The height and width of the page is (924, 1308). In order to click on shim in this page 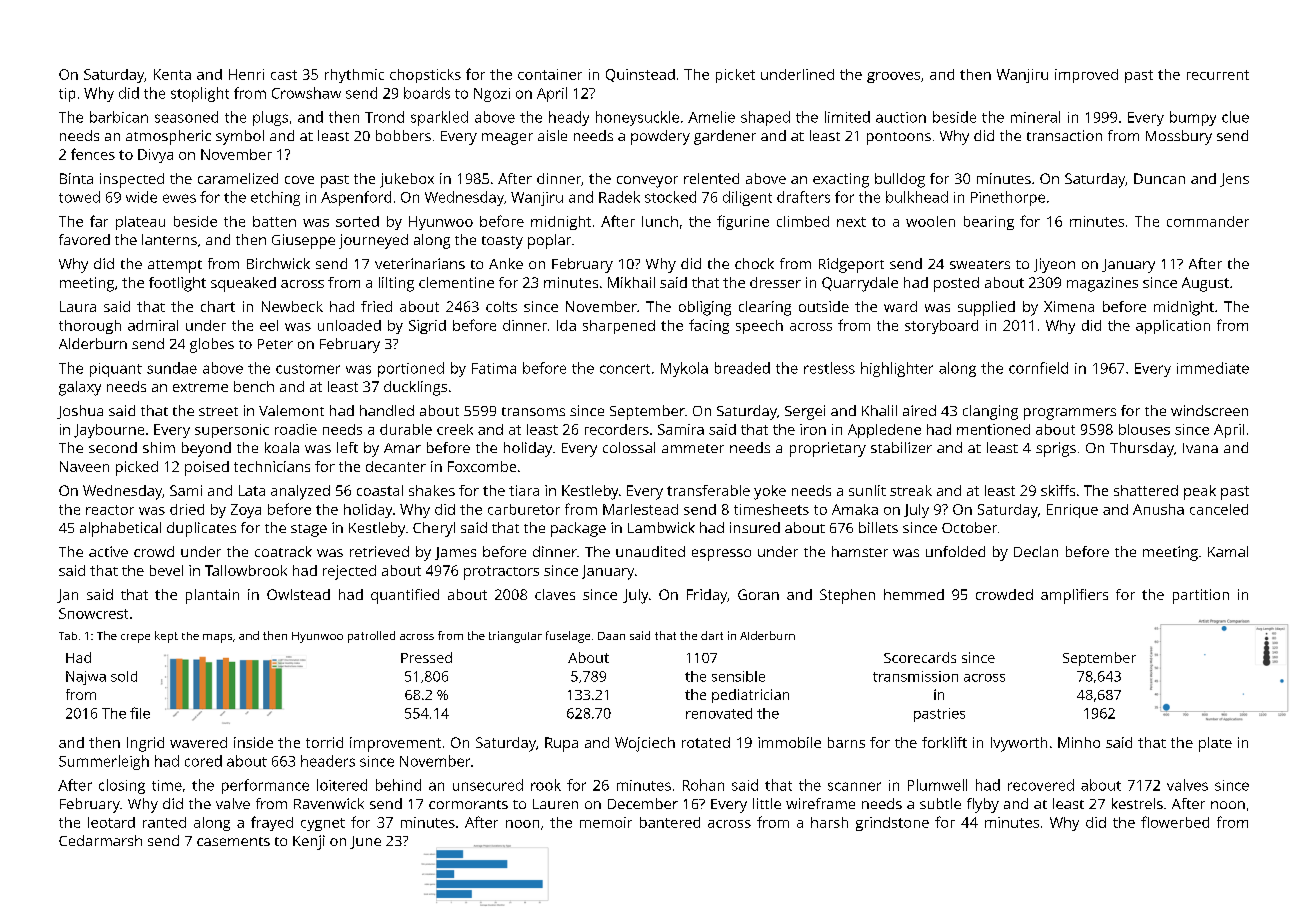, I will do `click(159, 447)`.
